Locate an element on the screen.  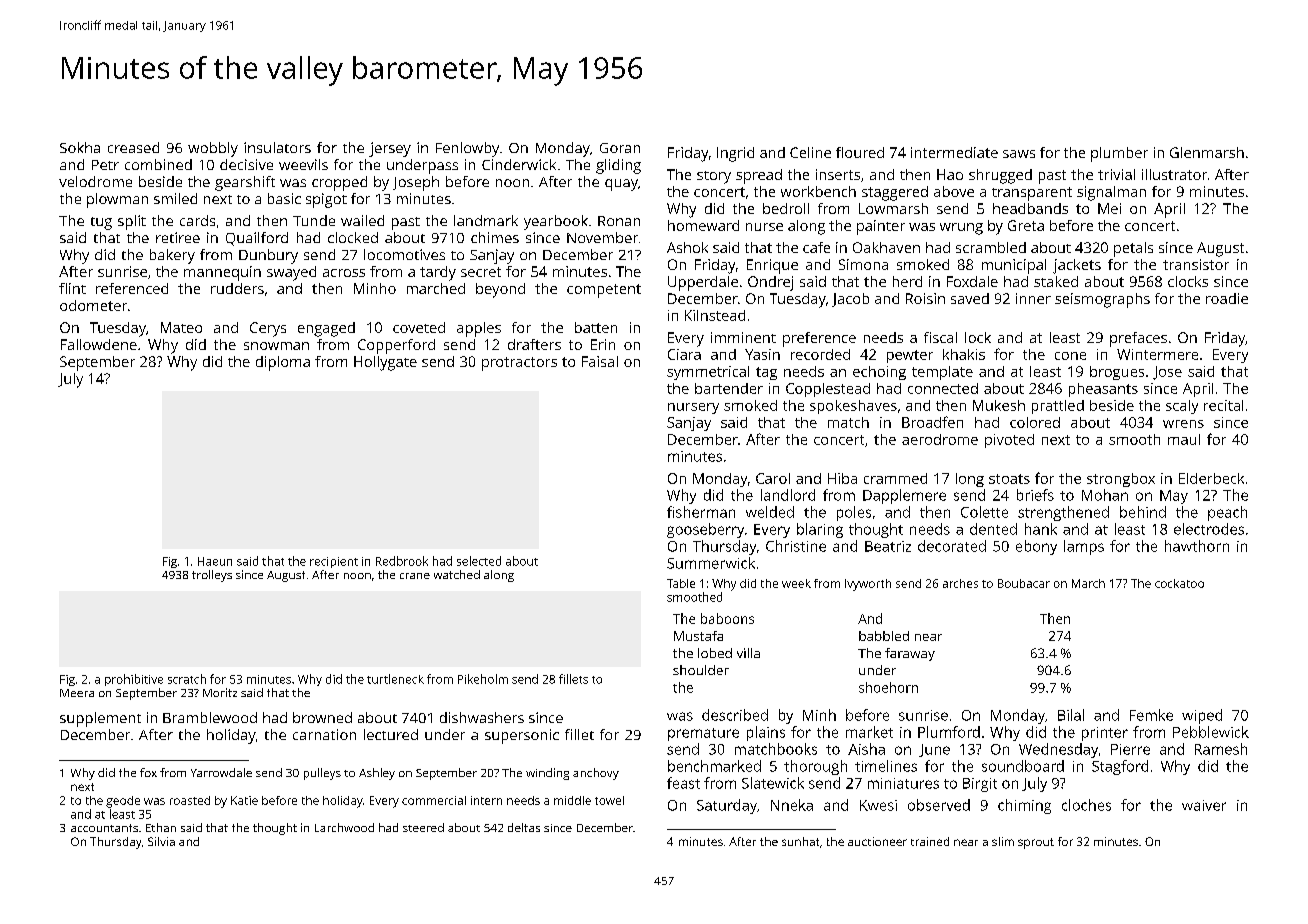
sunhat is located at coordinates (800, 841).
